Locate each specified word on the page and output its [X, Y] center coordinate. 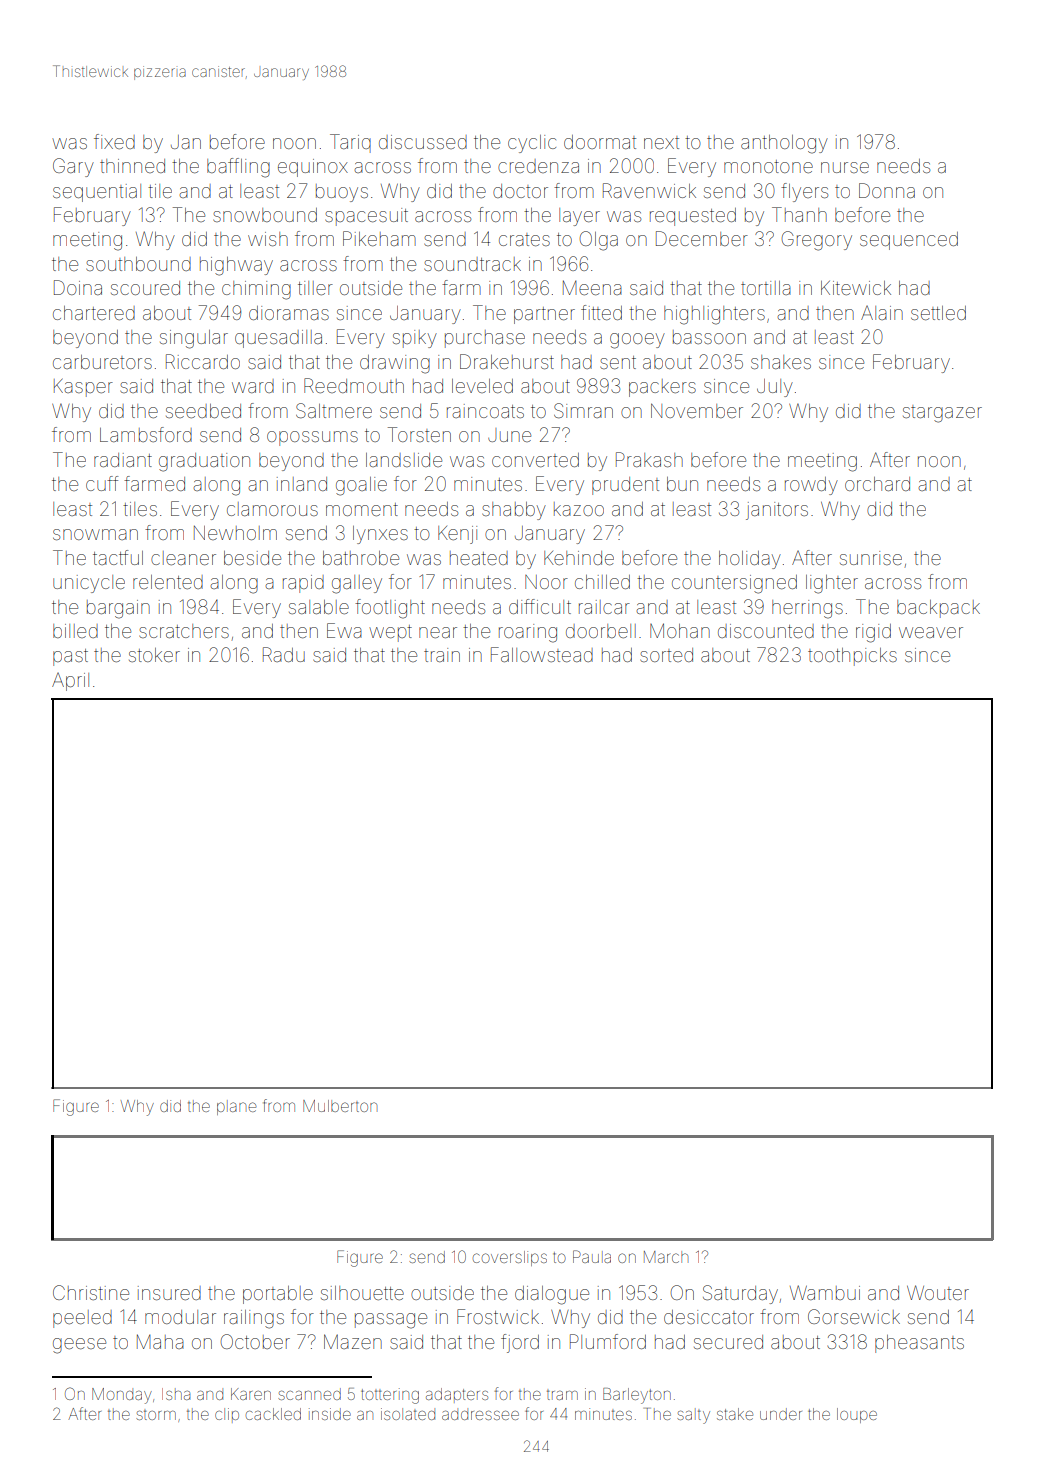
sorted [666, 655]
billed [75, 631]
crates [524, 239]
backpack [938, 609]
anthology [784, 144]
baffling [238, 168]
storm [156, 1415]
